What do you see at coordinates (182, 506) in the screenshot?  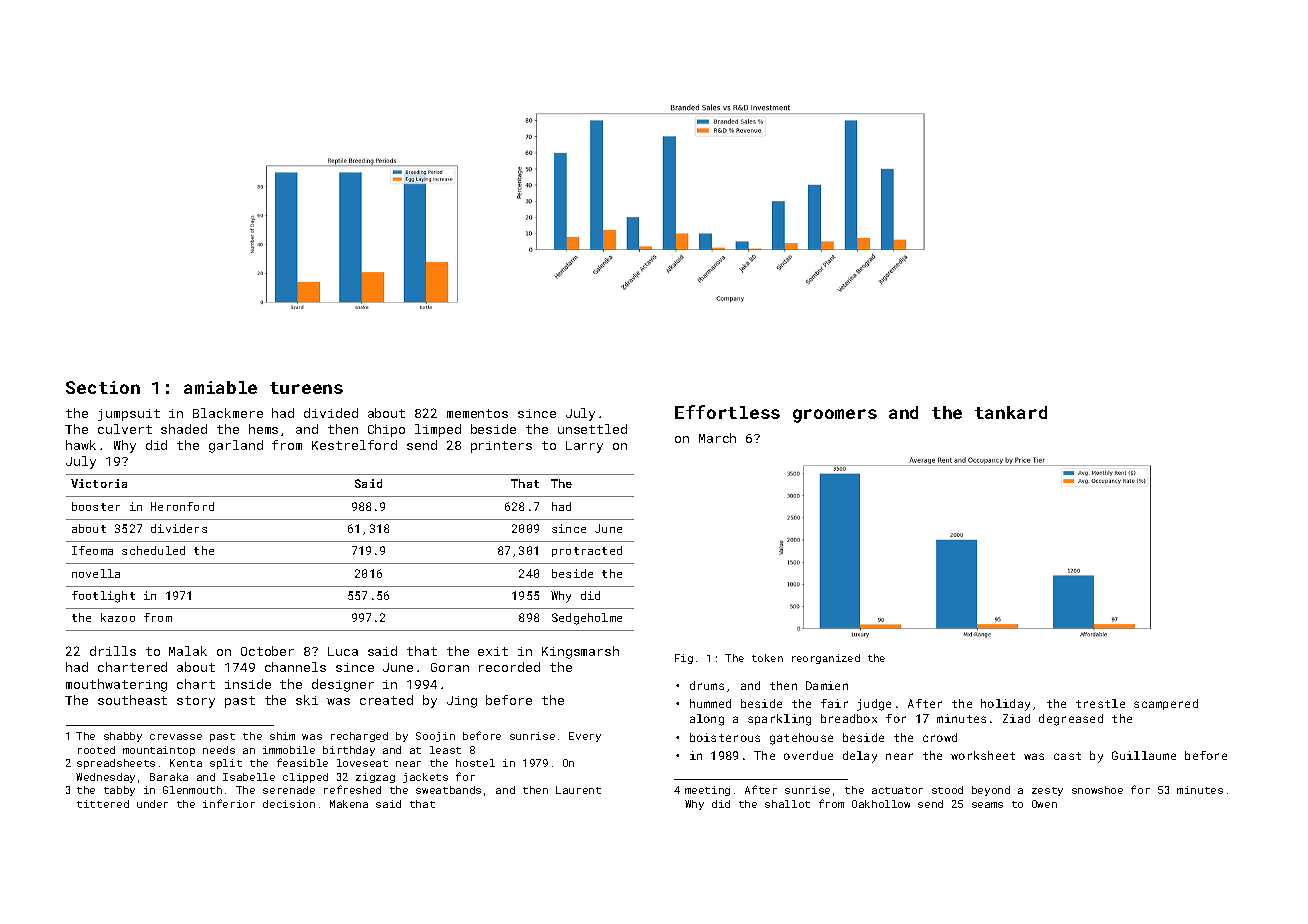 I see `Heronford` at bounding box center [182, 506].
